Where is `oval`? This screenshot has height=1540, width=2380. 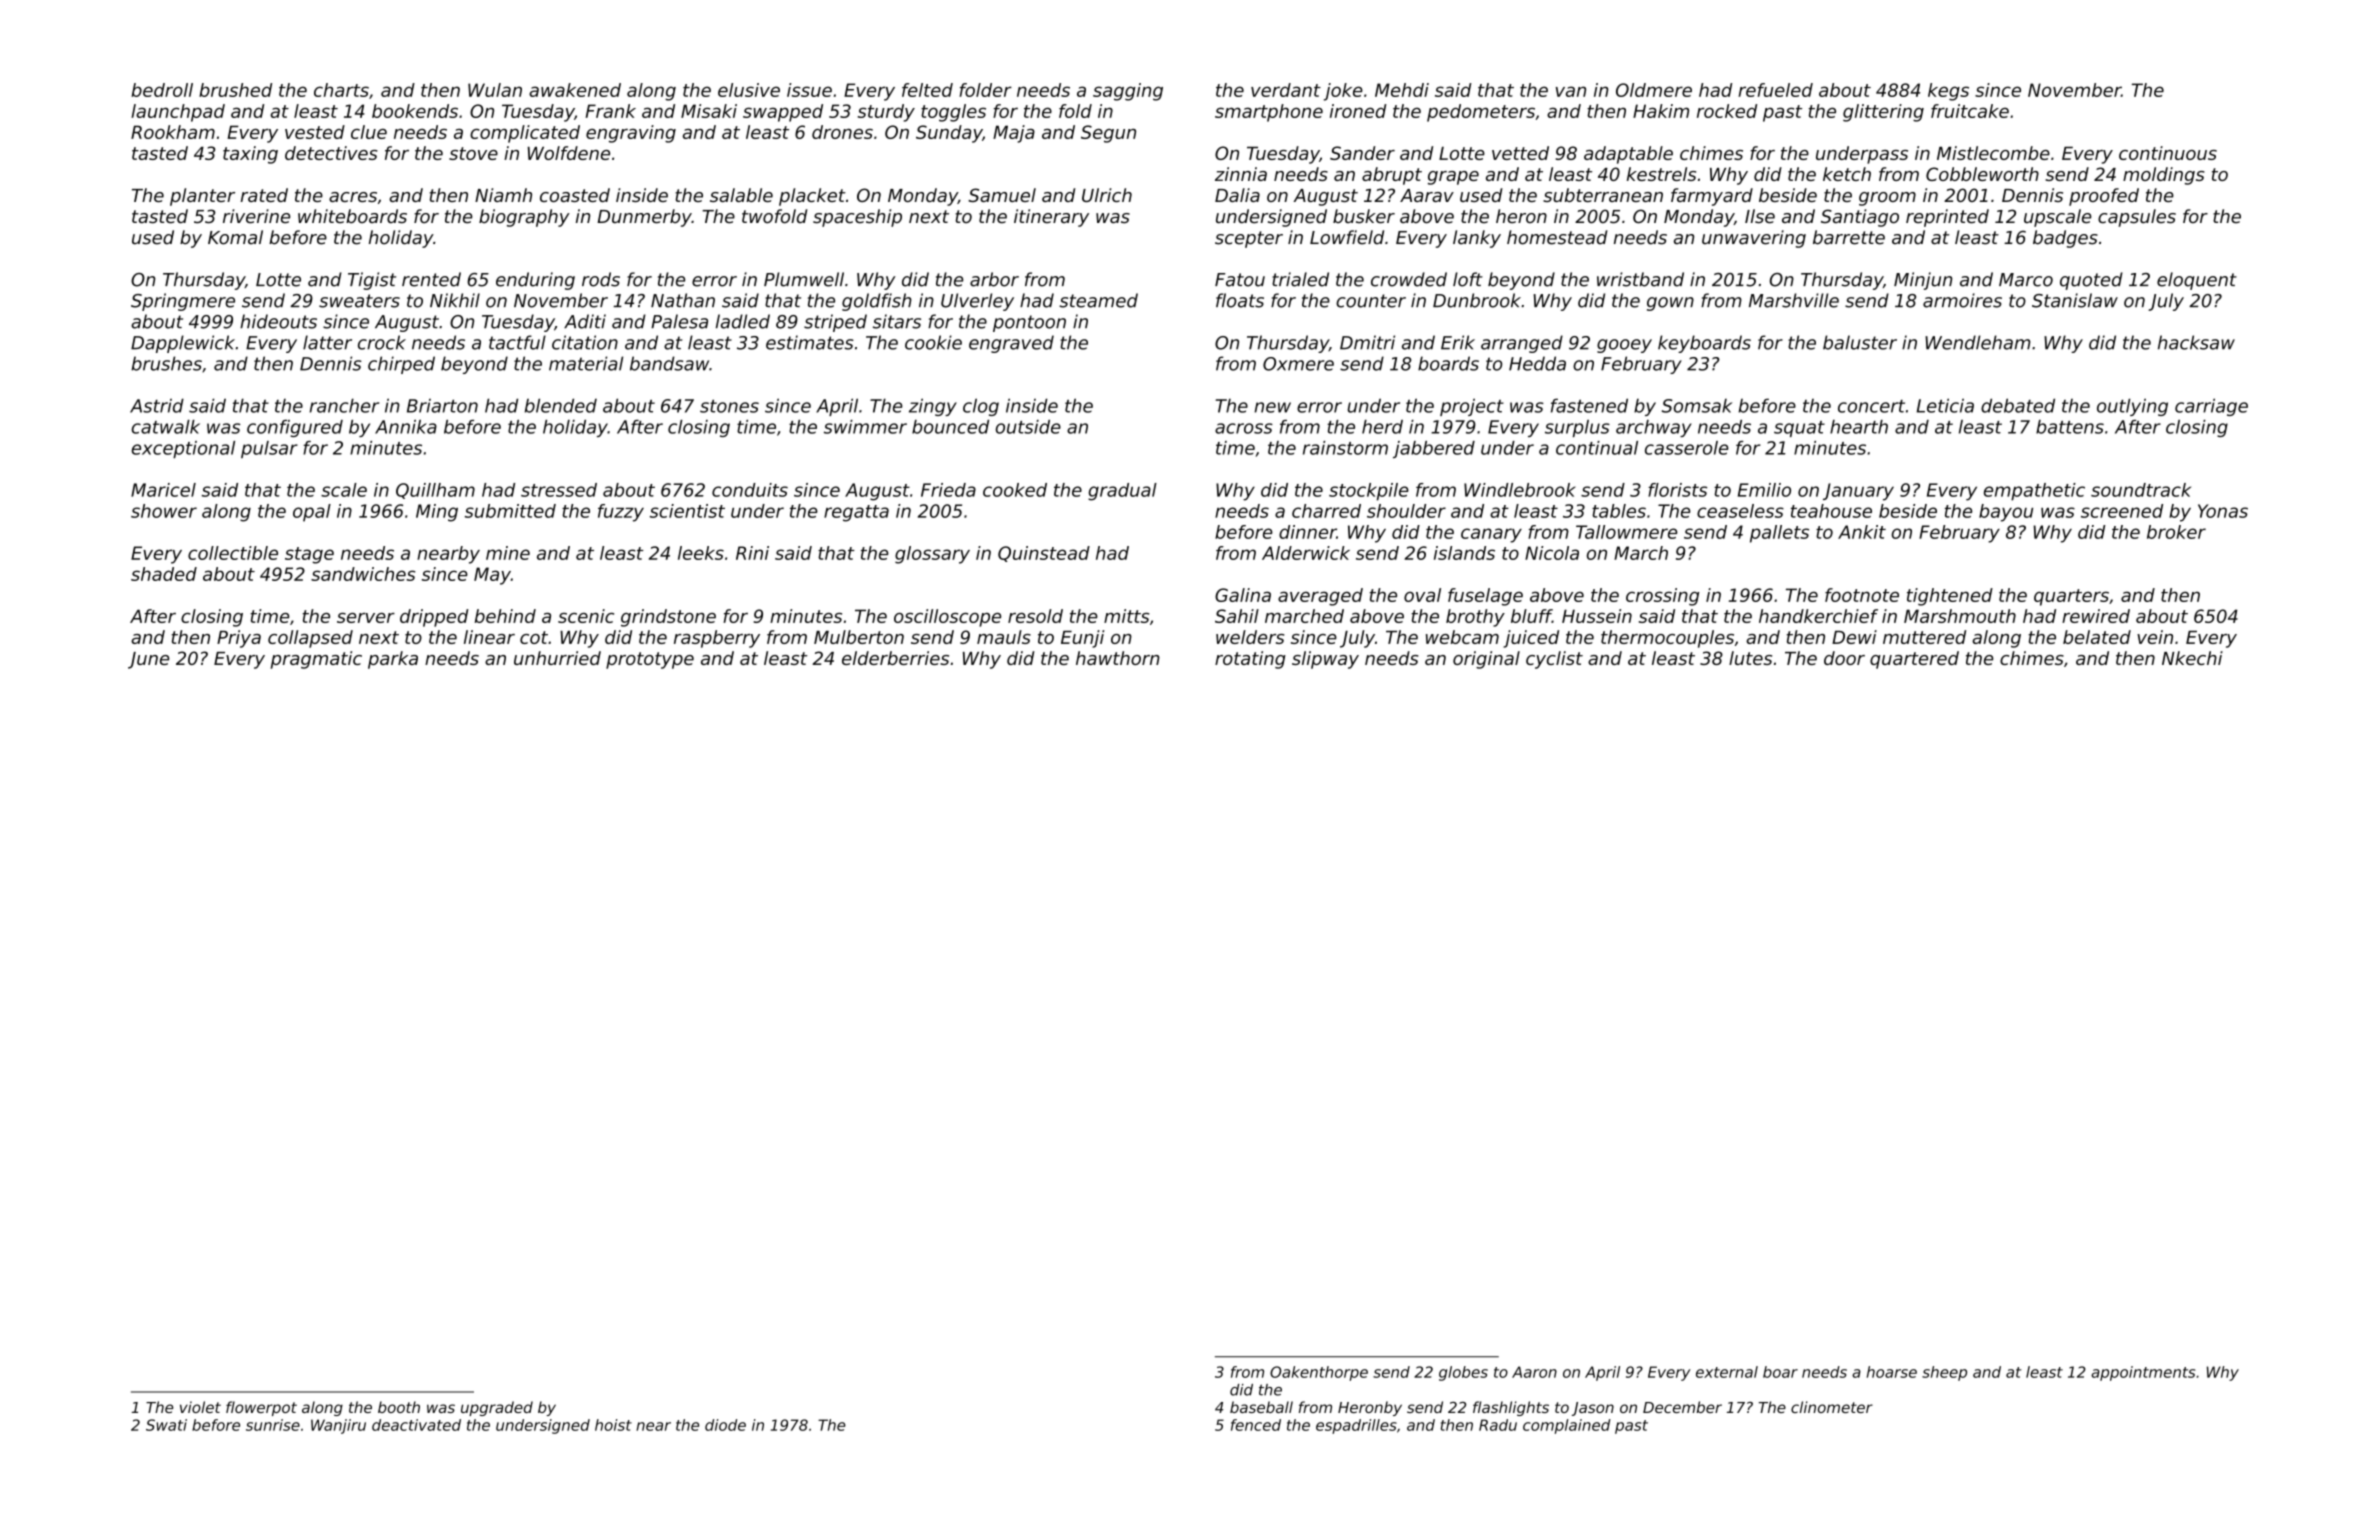
oval is located at coordinates (1422, 595).
